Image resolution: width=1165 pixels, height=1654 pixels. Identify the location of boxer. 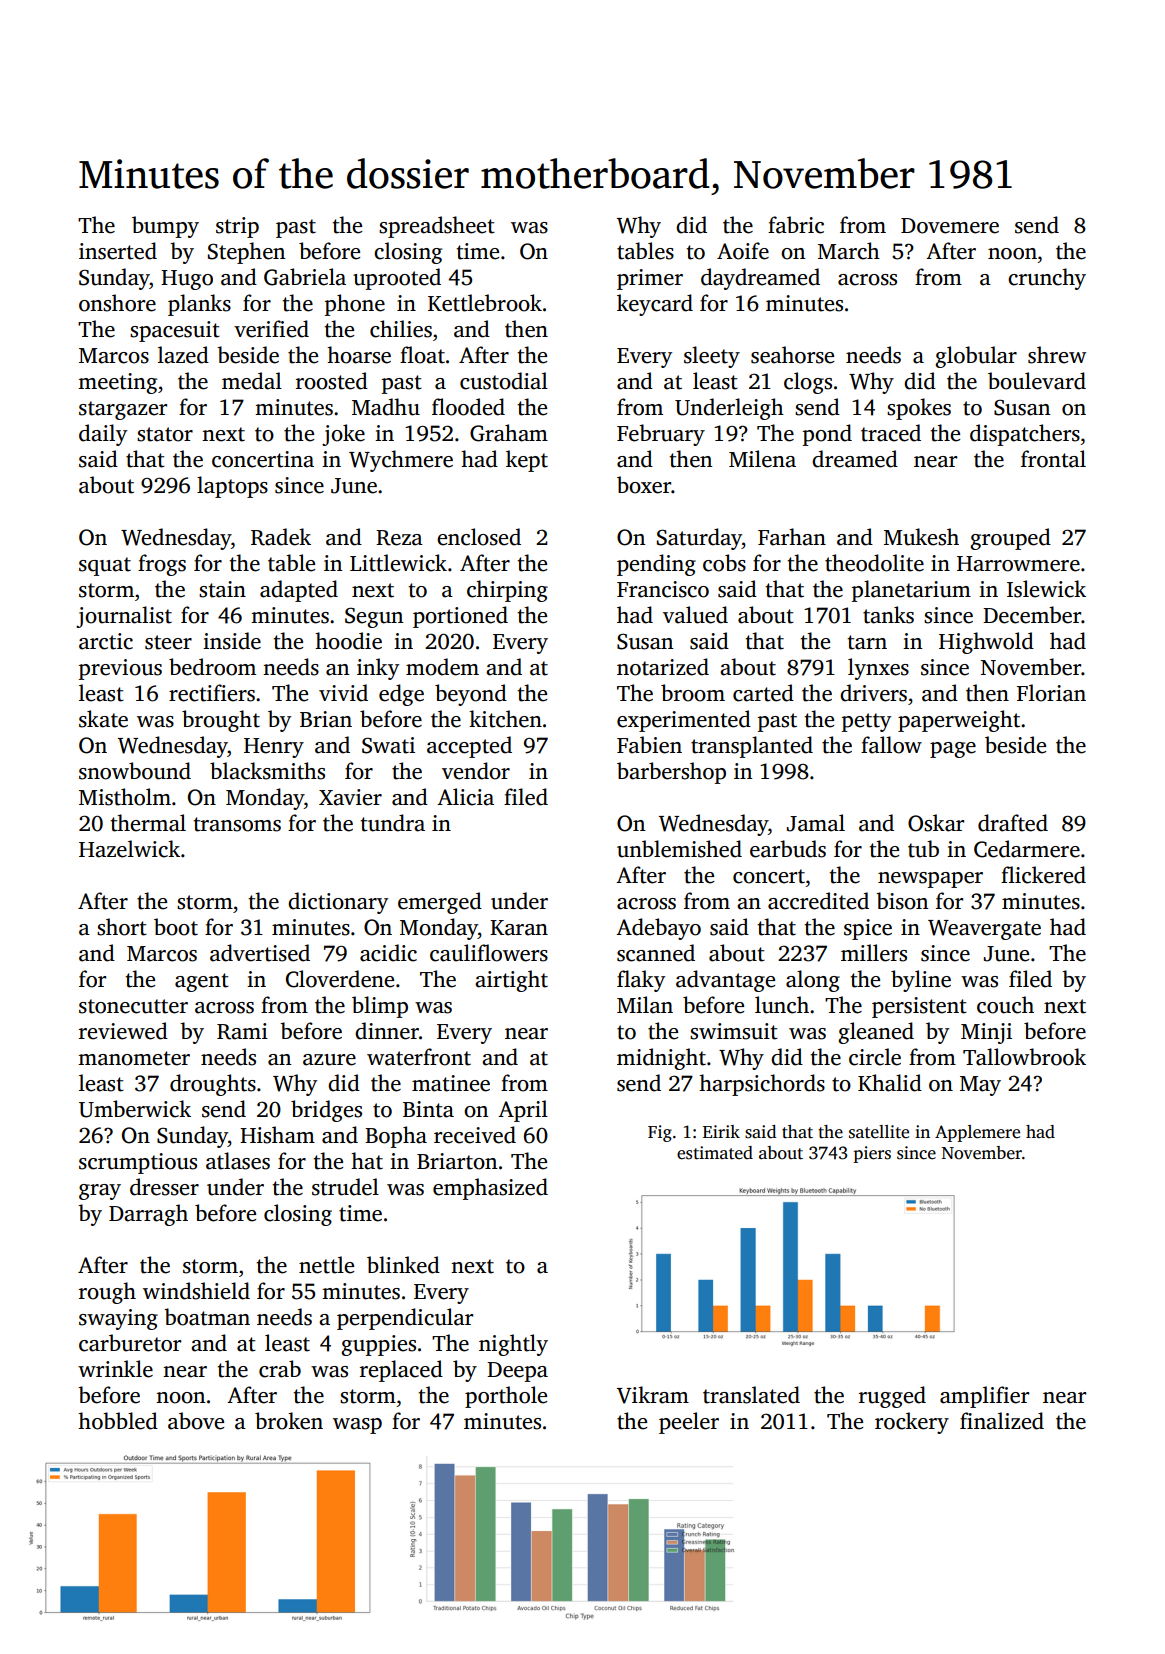
(644, 485).
